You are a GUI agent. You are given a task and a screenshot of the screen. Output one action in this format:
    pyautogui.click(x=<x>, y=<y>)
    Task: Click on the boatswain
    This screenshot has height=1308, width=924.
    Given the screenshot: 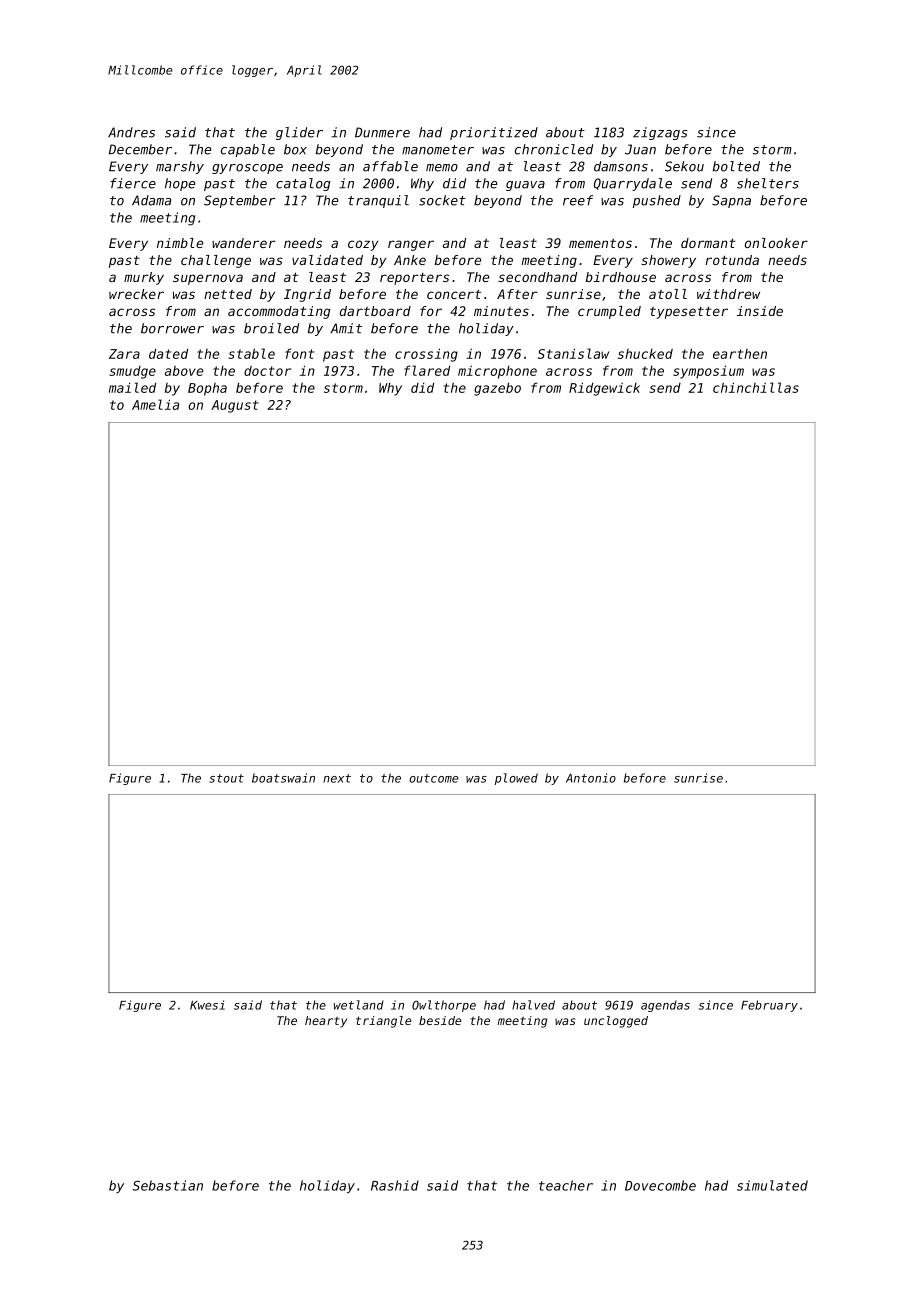 What is the action you would take?
    pyautogui.click(x=283, y=778)
